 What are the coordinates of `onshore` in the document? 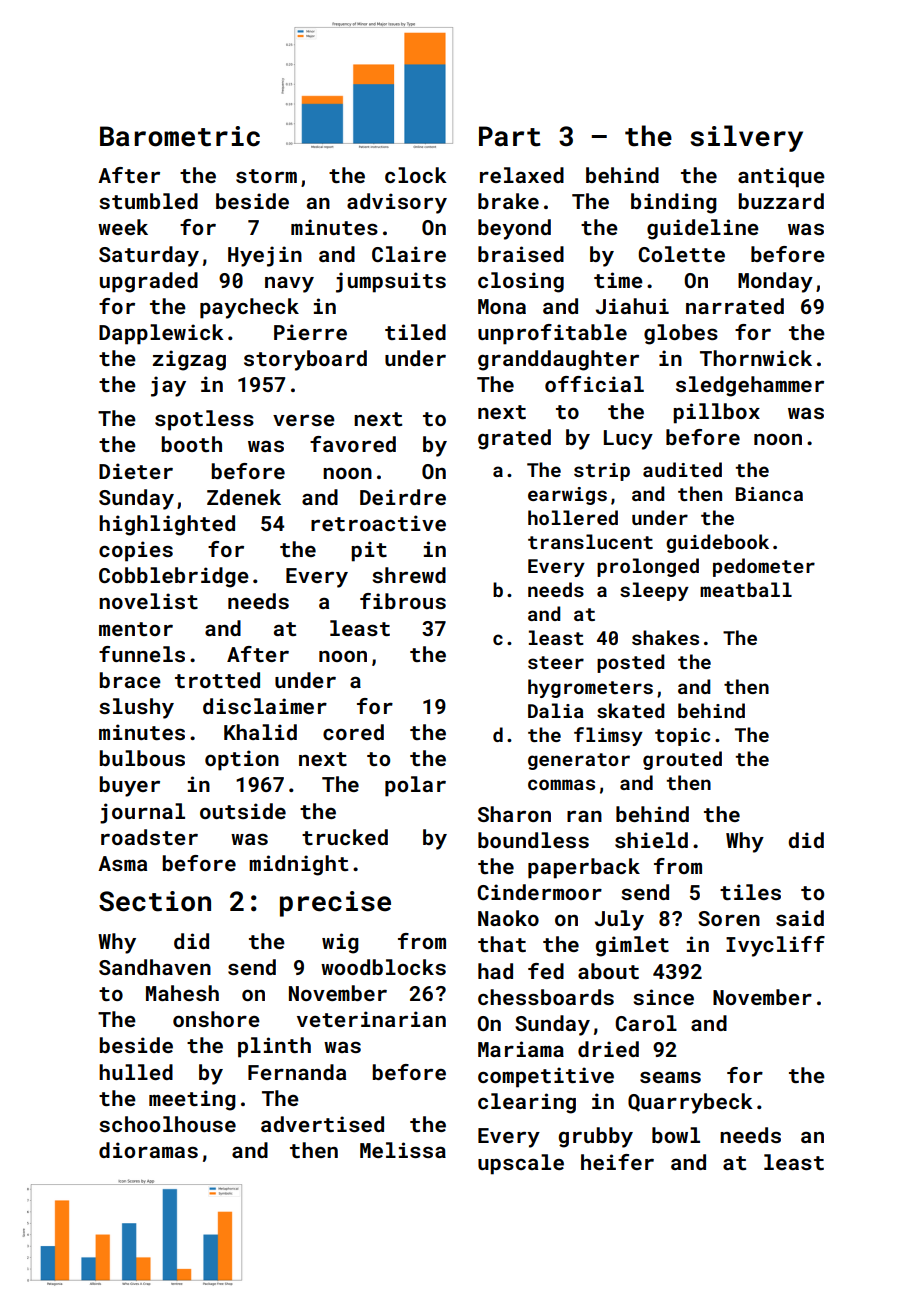 It's located at (216, 1019).
